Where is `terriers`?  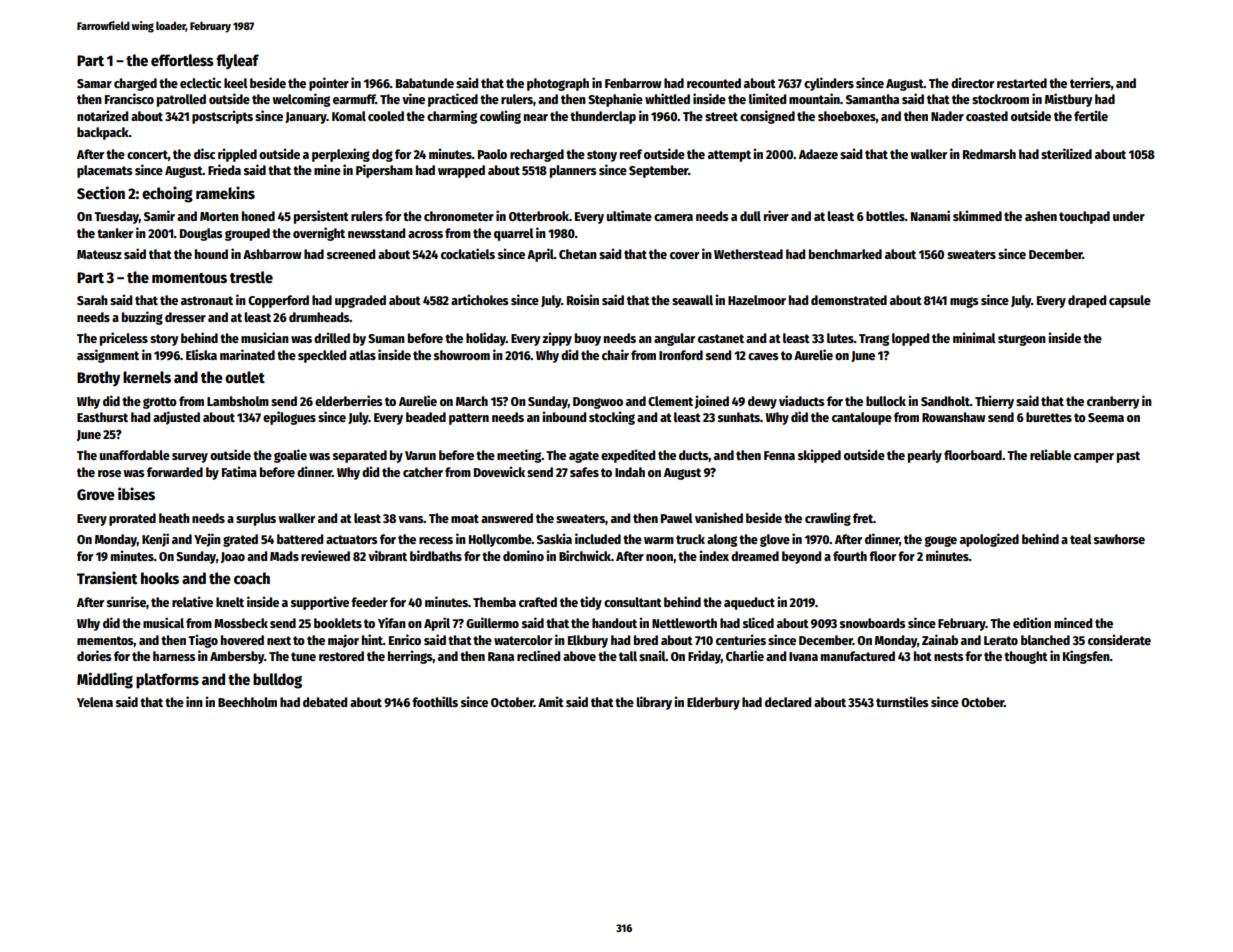
terriers is located at coordinates (1090, 82).
